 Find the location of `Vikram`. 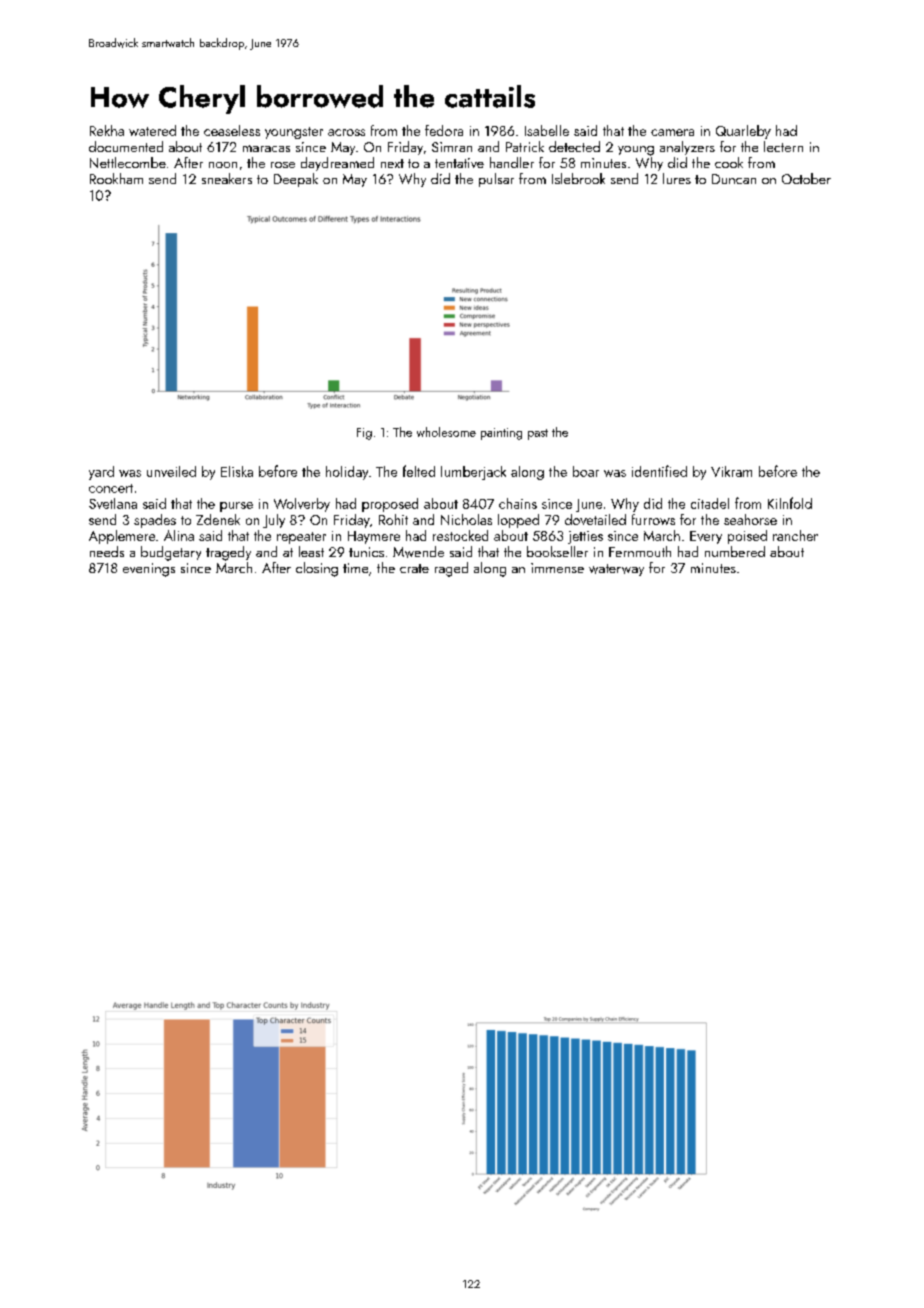

Vikram is located at coordinates (731, 471).
